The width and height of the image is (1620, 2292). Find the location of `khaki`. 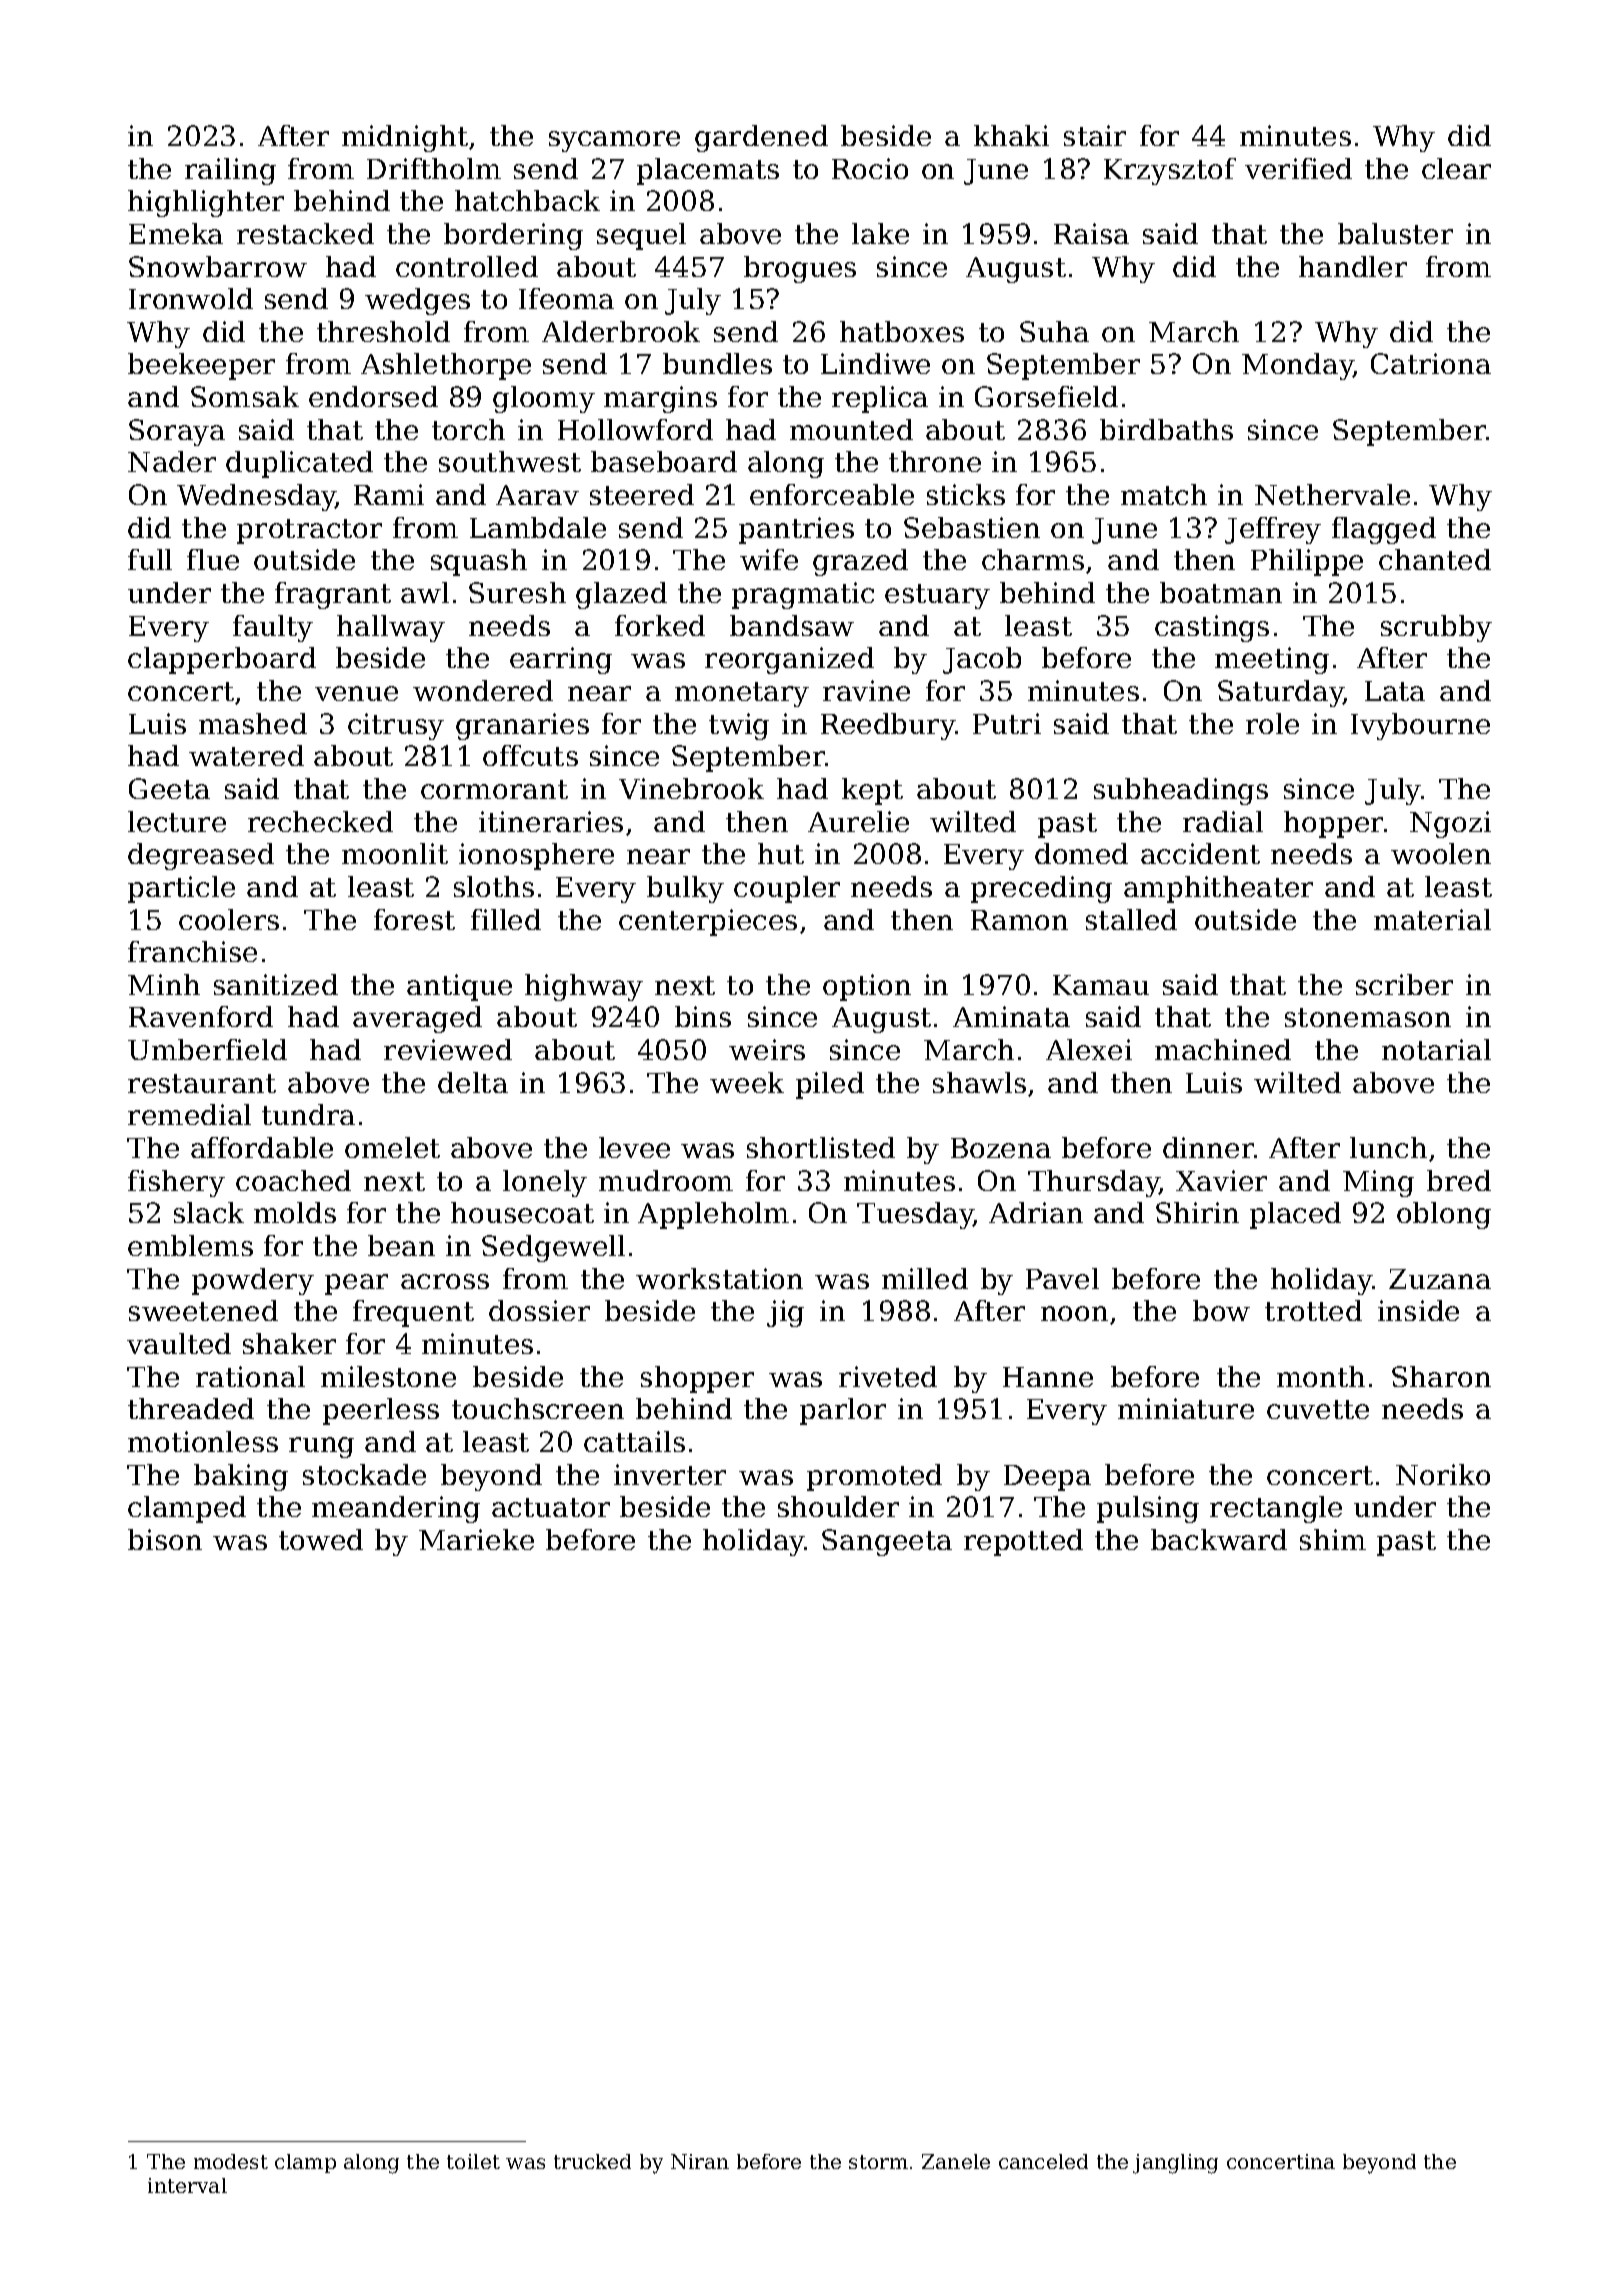

khaki is located at coordinates (1011, 135).
